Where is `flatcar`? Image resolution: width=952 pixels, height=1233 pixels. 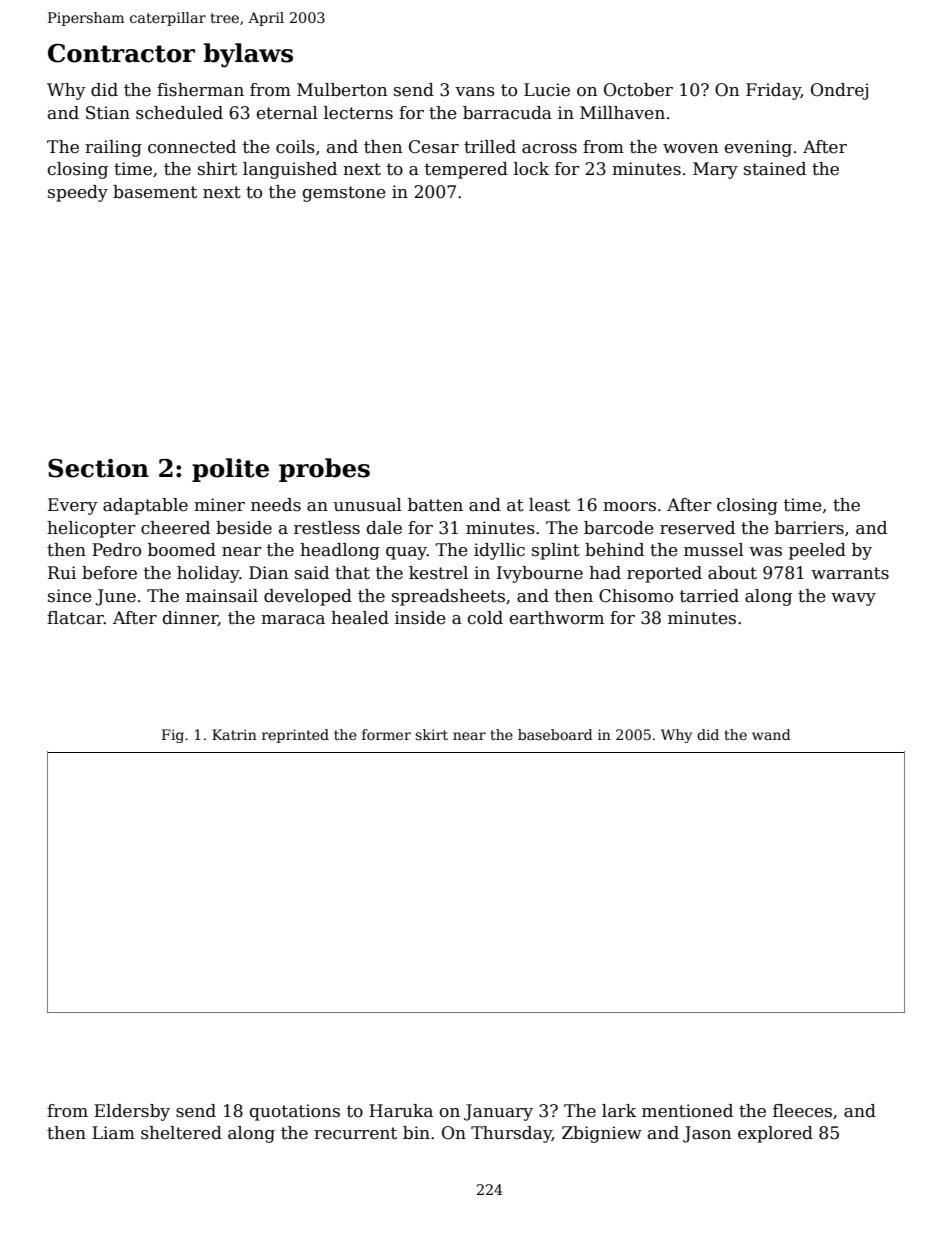
flatcar is located at coordinates (75, 618).
